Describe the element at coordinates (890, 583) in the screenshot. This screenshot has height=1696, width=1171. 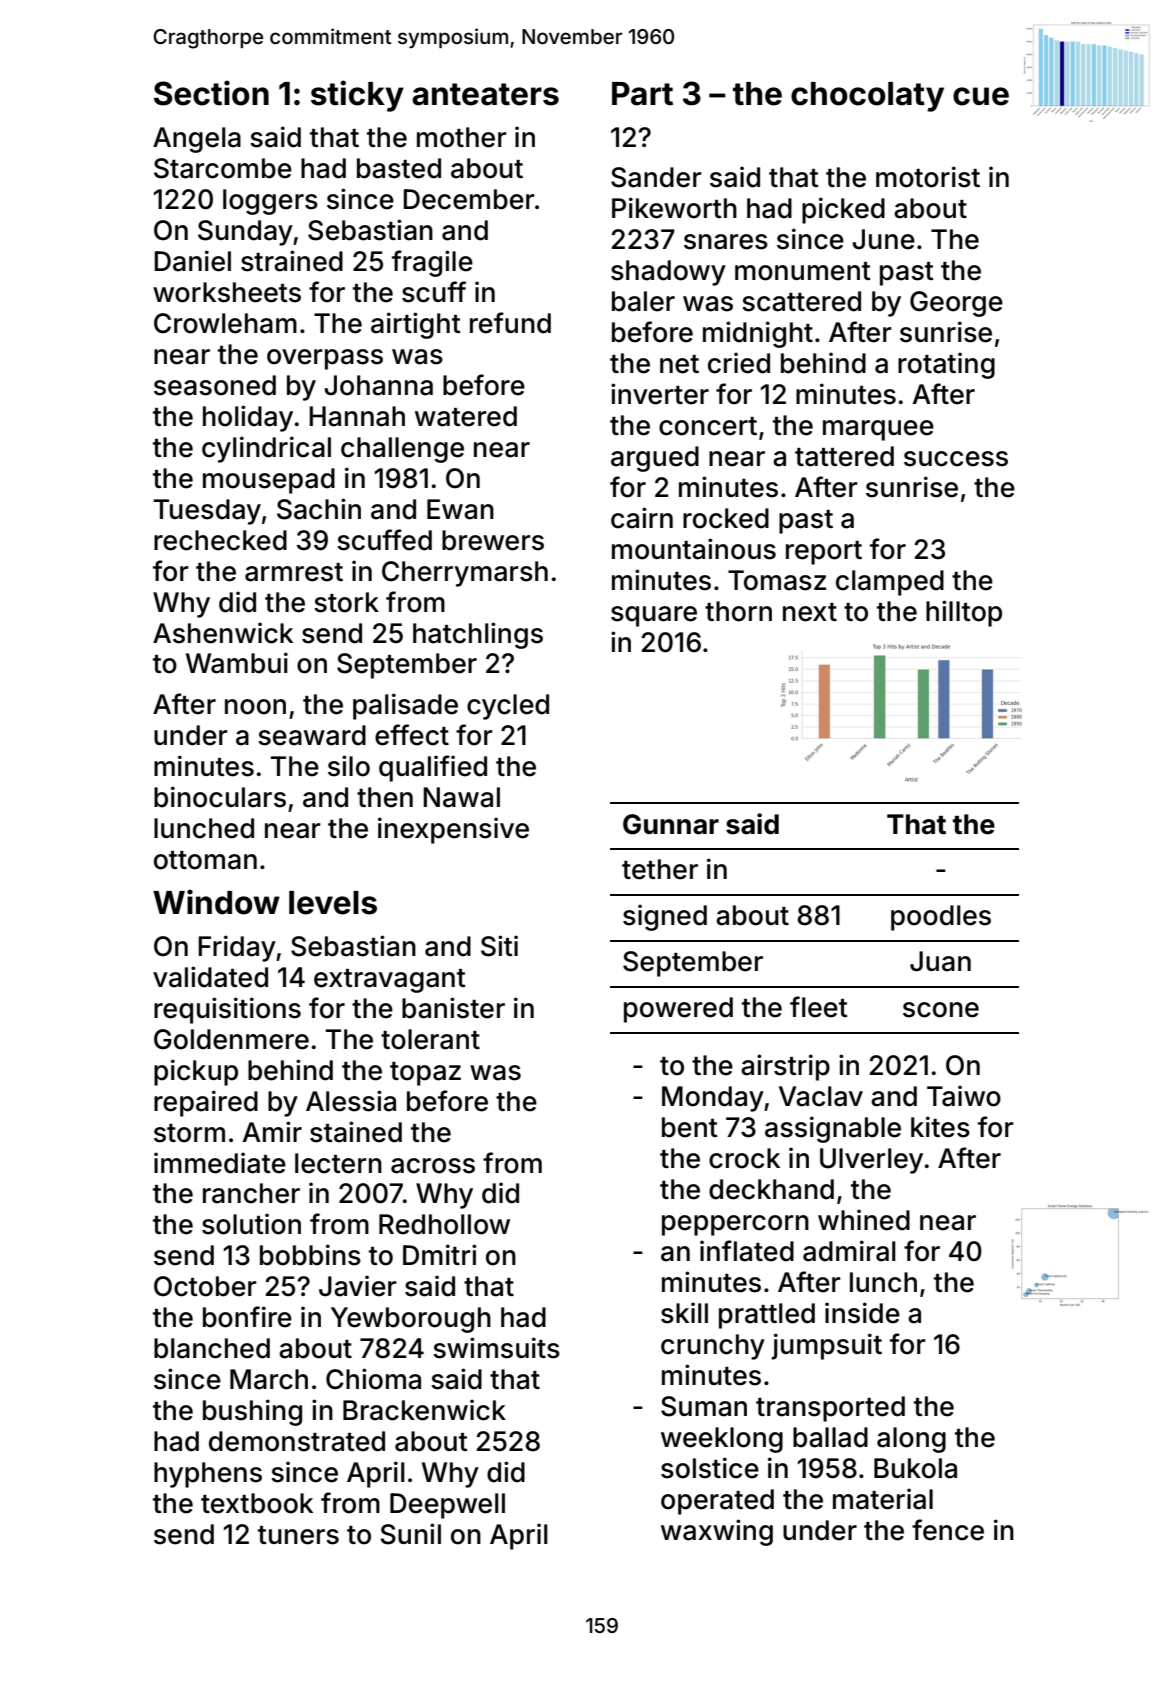
I see `clamped` at that location.
